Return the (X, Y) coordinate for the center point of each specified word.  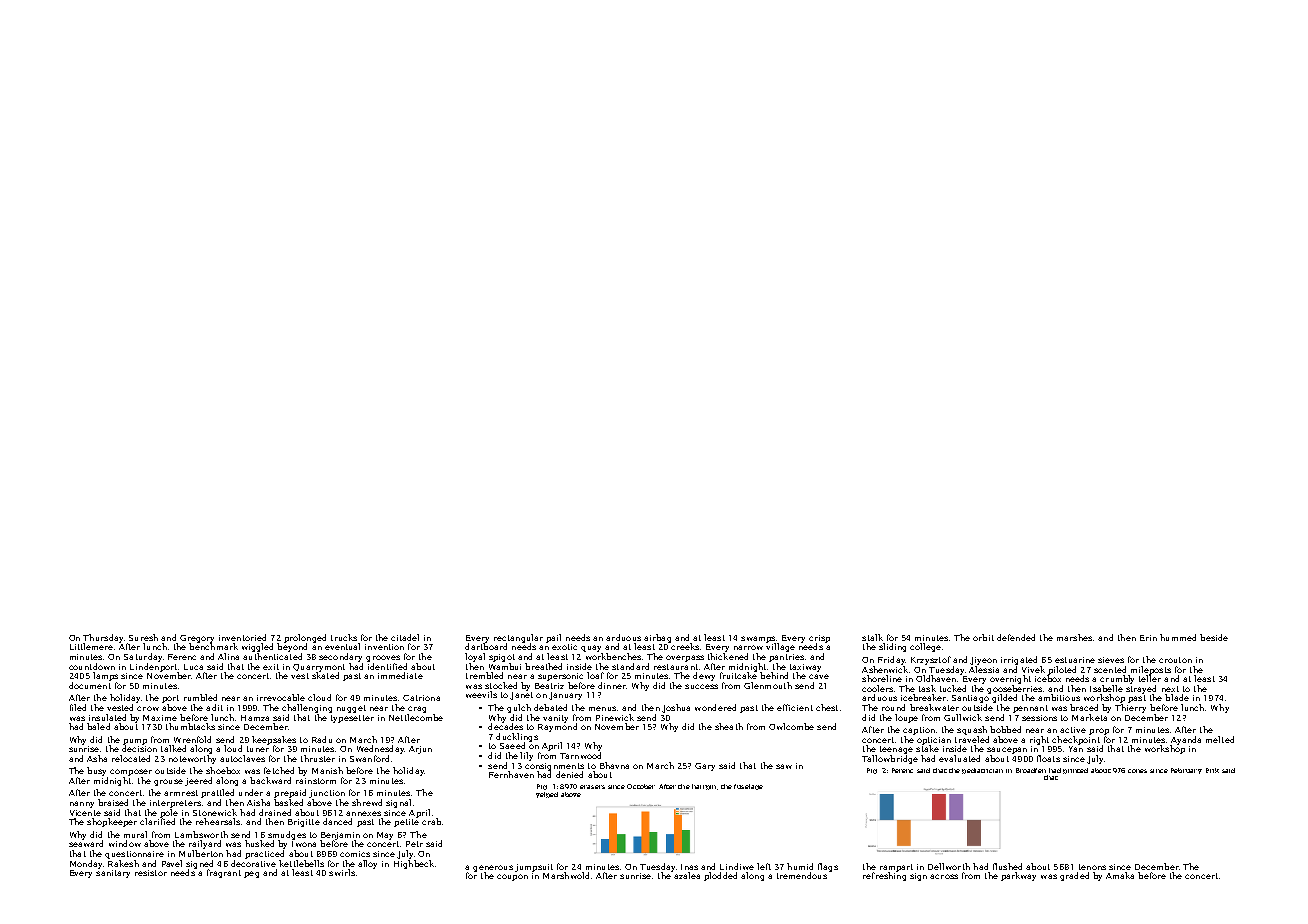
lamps (105, 676)
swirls (342, 872)
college (925, 647)
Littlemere (91, 646)
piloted (1062, 670)
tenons (1092, 867)
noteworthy (192, 759)
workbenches (613, 656)
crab (431, 821)
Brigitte (304, 823)
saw (784, 766)
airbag (657, 638)
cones (1137, 771)
